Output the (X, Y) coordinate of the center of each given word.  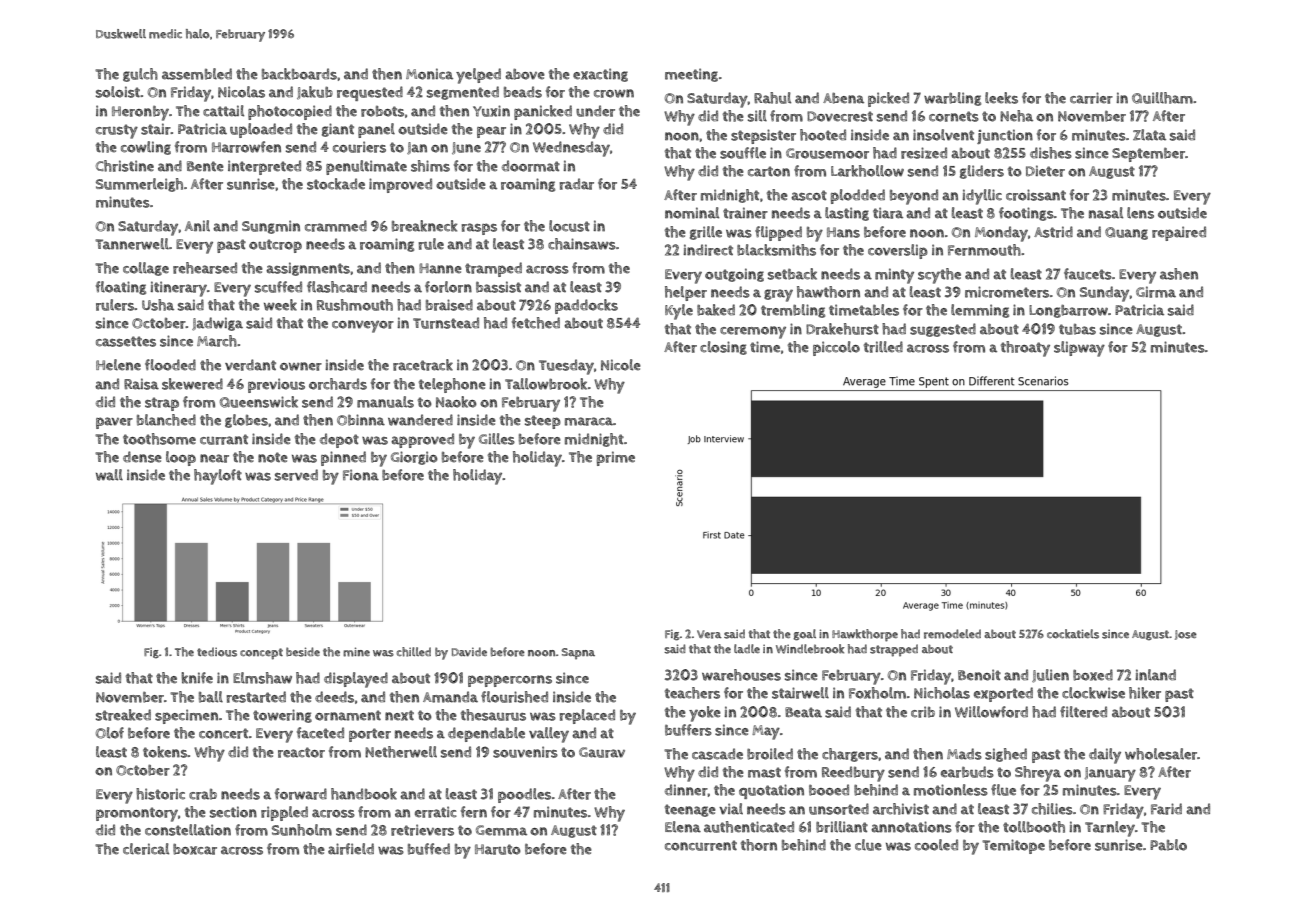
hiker (1145, 693)
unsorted (839, 809)
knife (197, 678)
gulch (140, 75)
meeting (691, 75)
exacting (600, 75)
